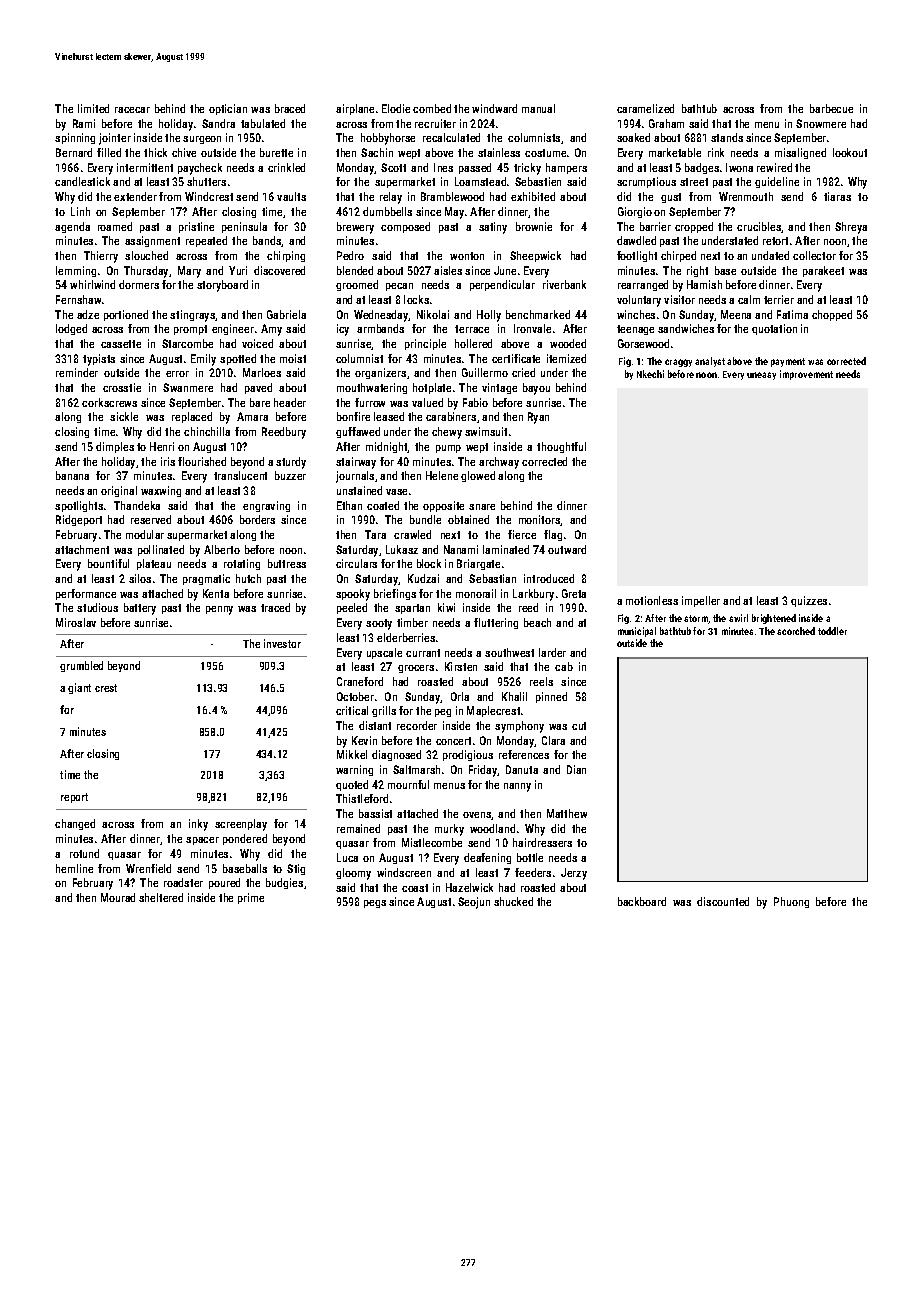 Image resolution: width=924 pixels, height=1308 pixels. Describe the element at coordinates (355, 109) in the image. I see `airplane` at that location.
